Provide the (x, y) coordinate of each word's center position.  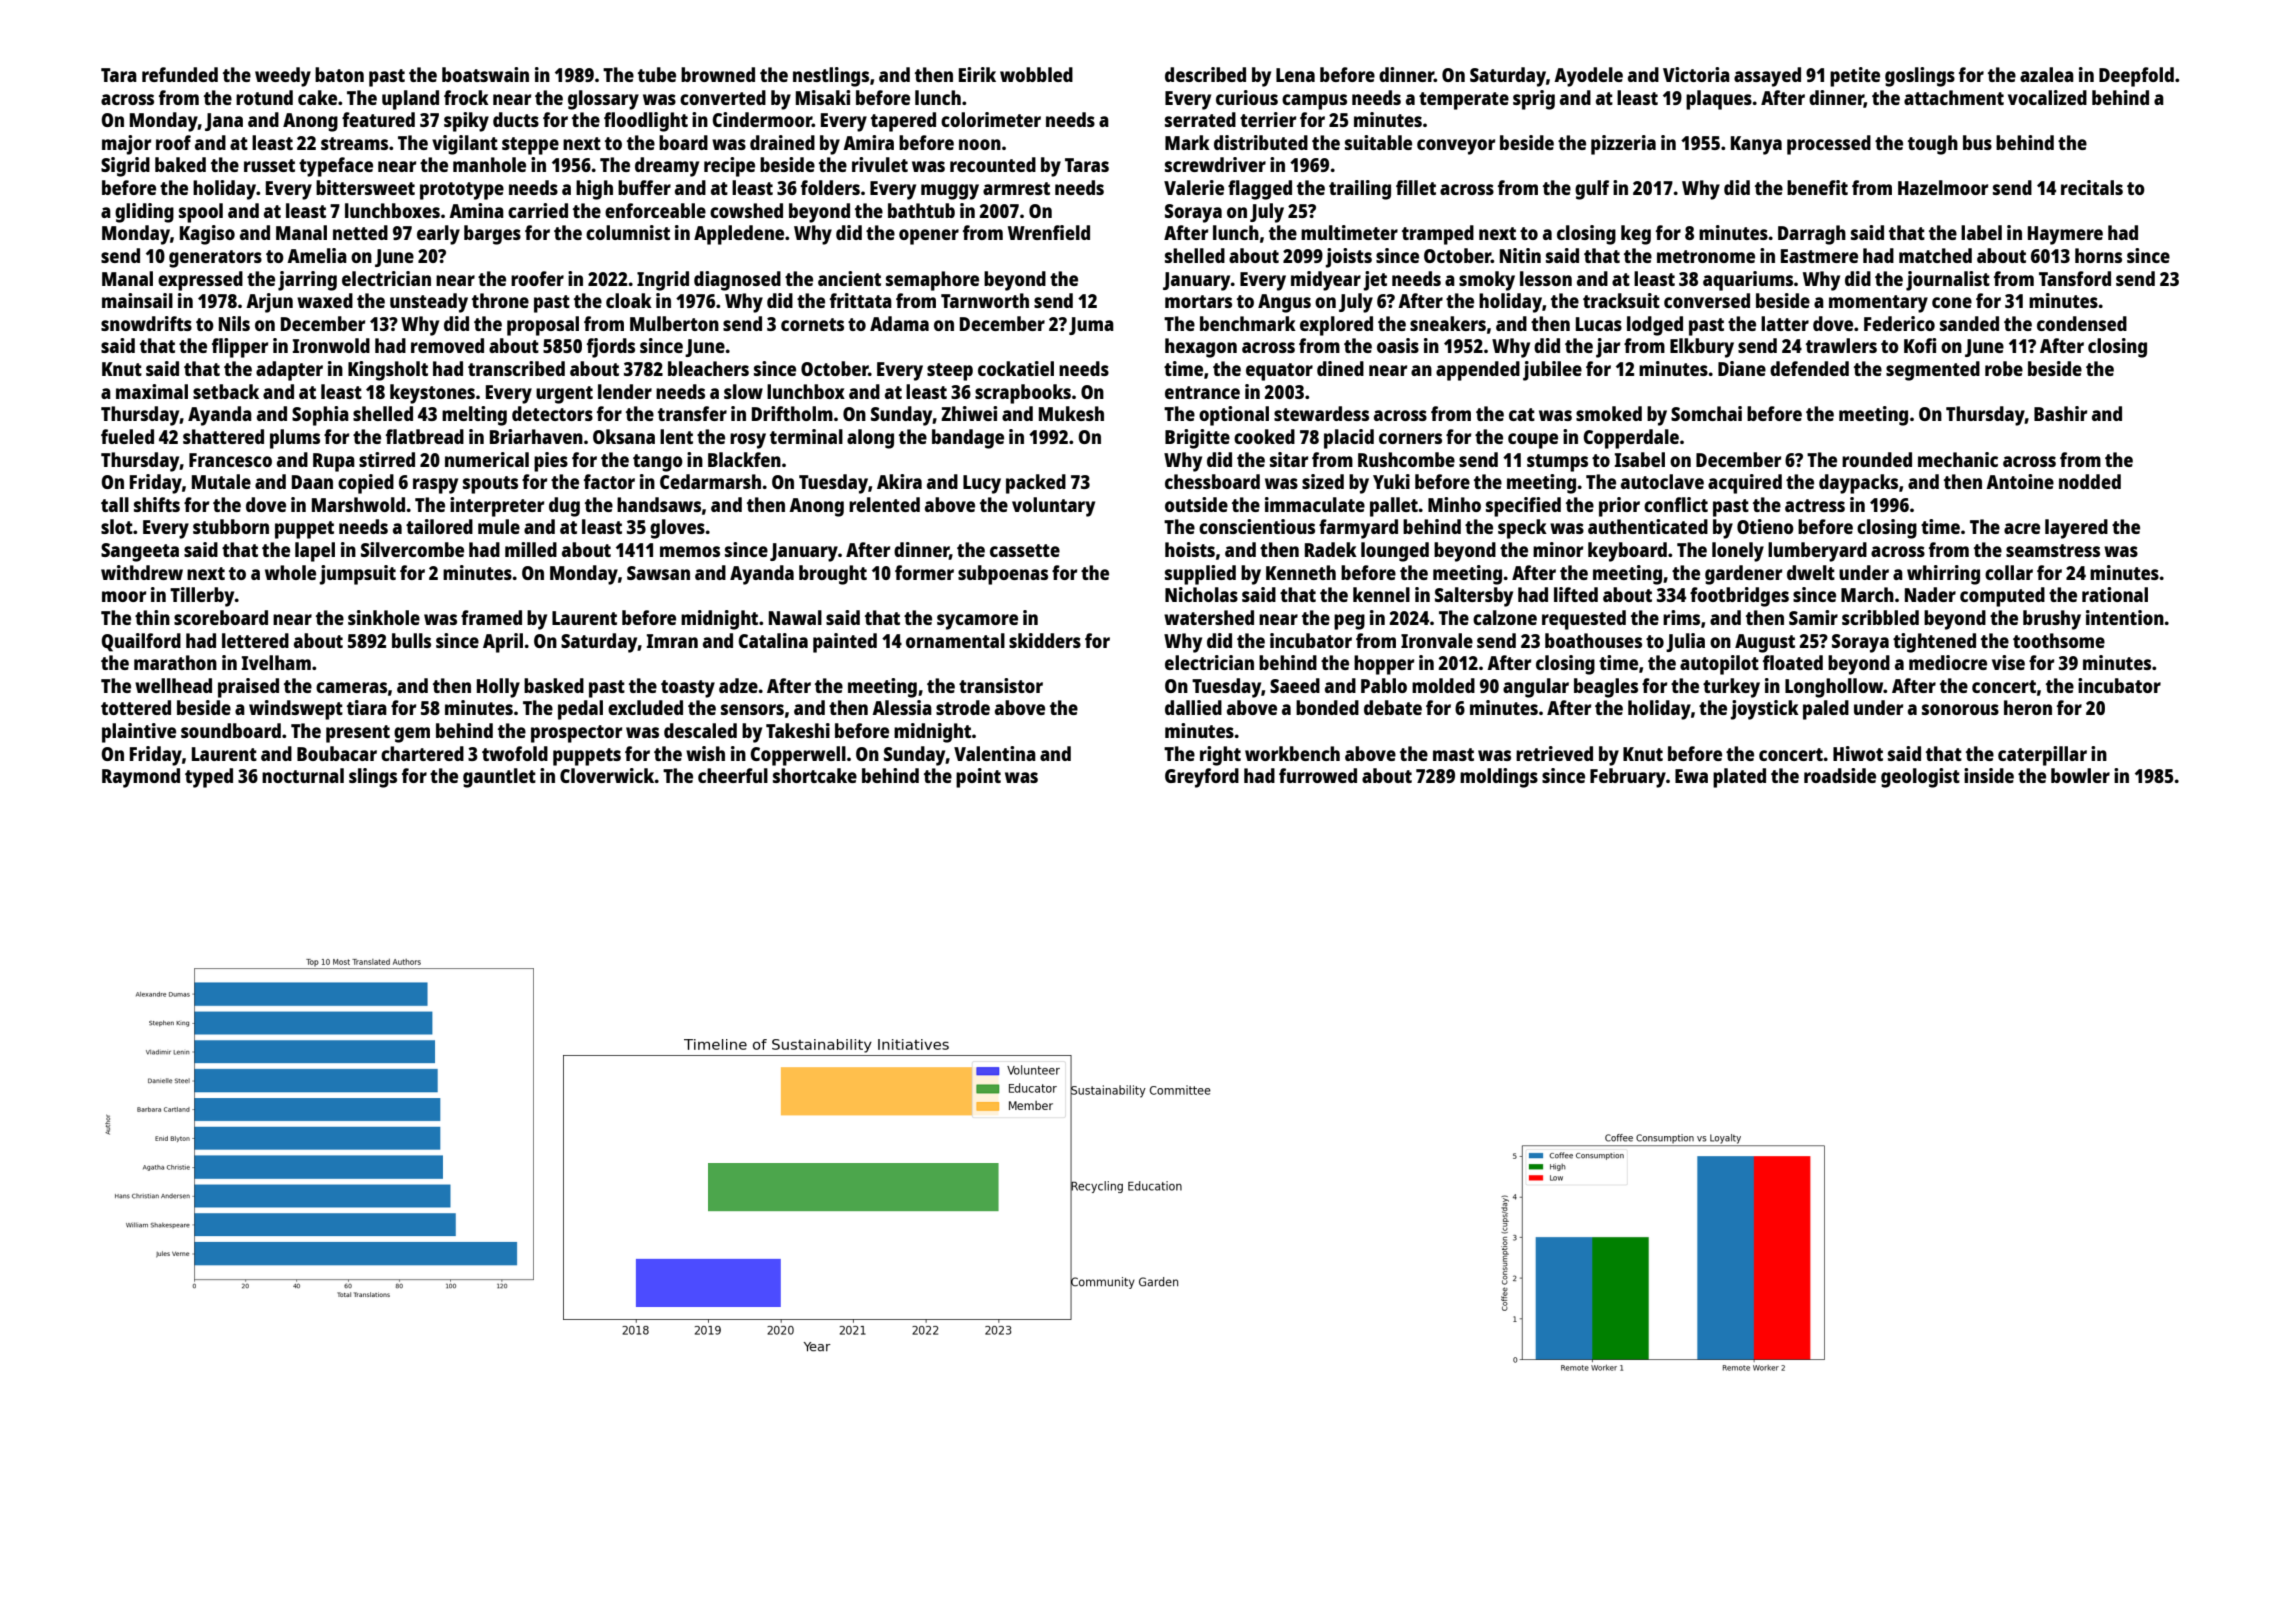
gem (412, 735)
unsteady (429, 303)
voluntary (1053, 507)
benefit (1817, 187)
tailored (439, 526)
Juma (1091, 326)
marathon (175, 662)
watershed (1209, 617)
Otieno (1765, 526)
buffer (644, 187)
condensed (2082, 323)
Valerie (1194, 187)
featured (378, 119)
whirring (1943, 575)
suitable (1378, 142)
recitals (2092, 187)
